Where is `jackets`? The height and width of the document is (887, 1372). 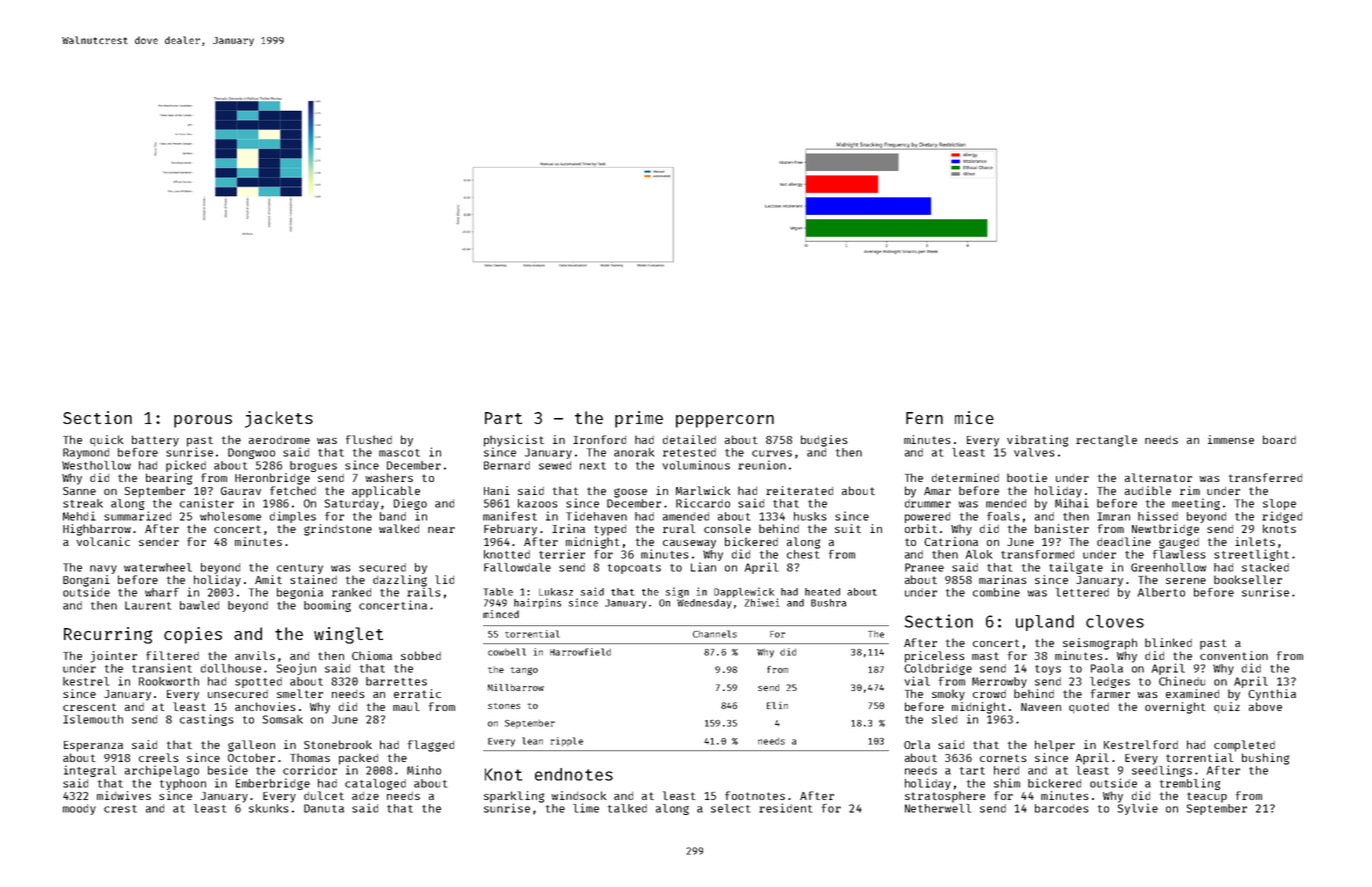 jackets is located at coordinates (279, 419).
